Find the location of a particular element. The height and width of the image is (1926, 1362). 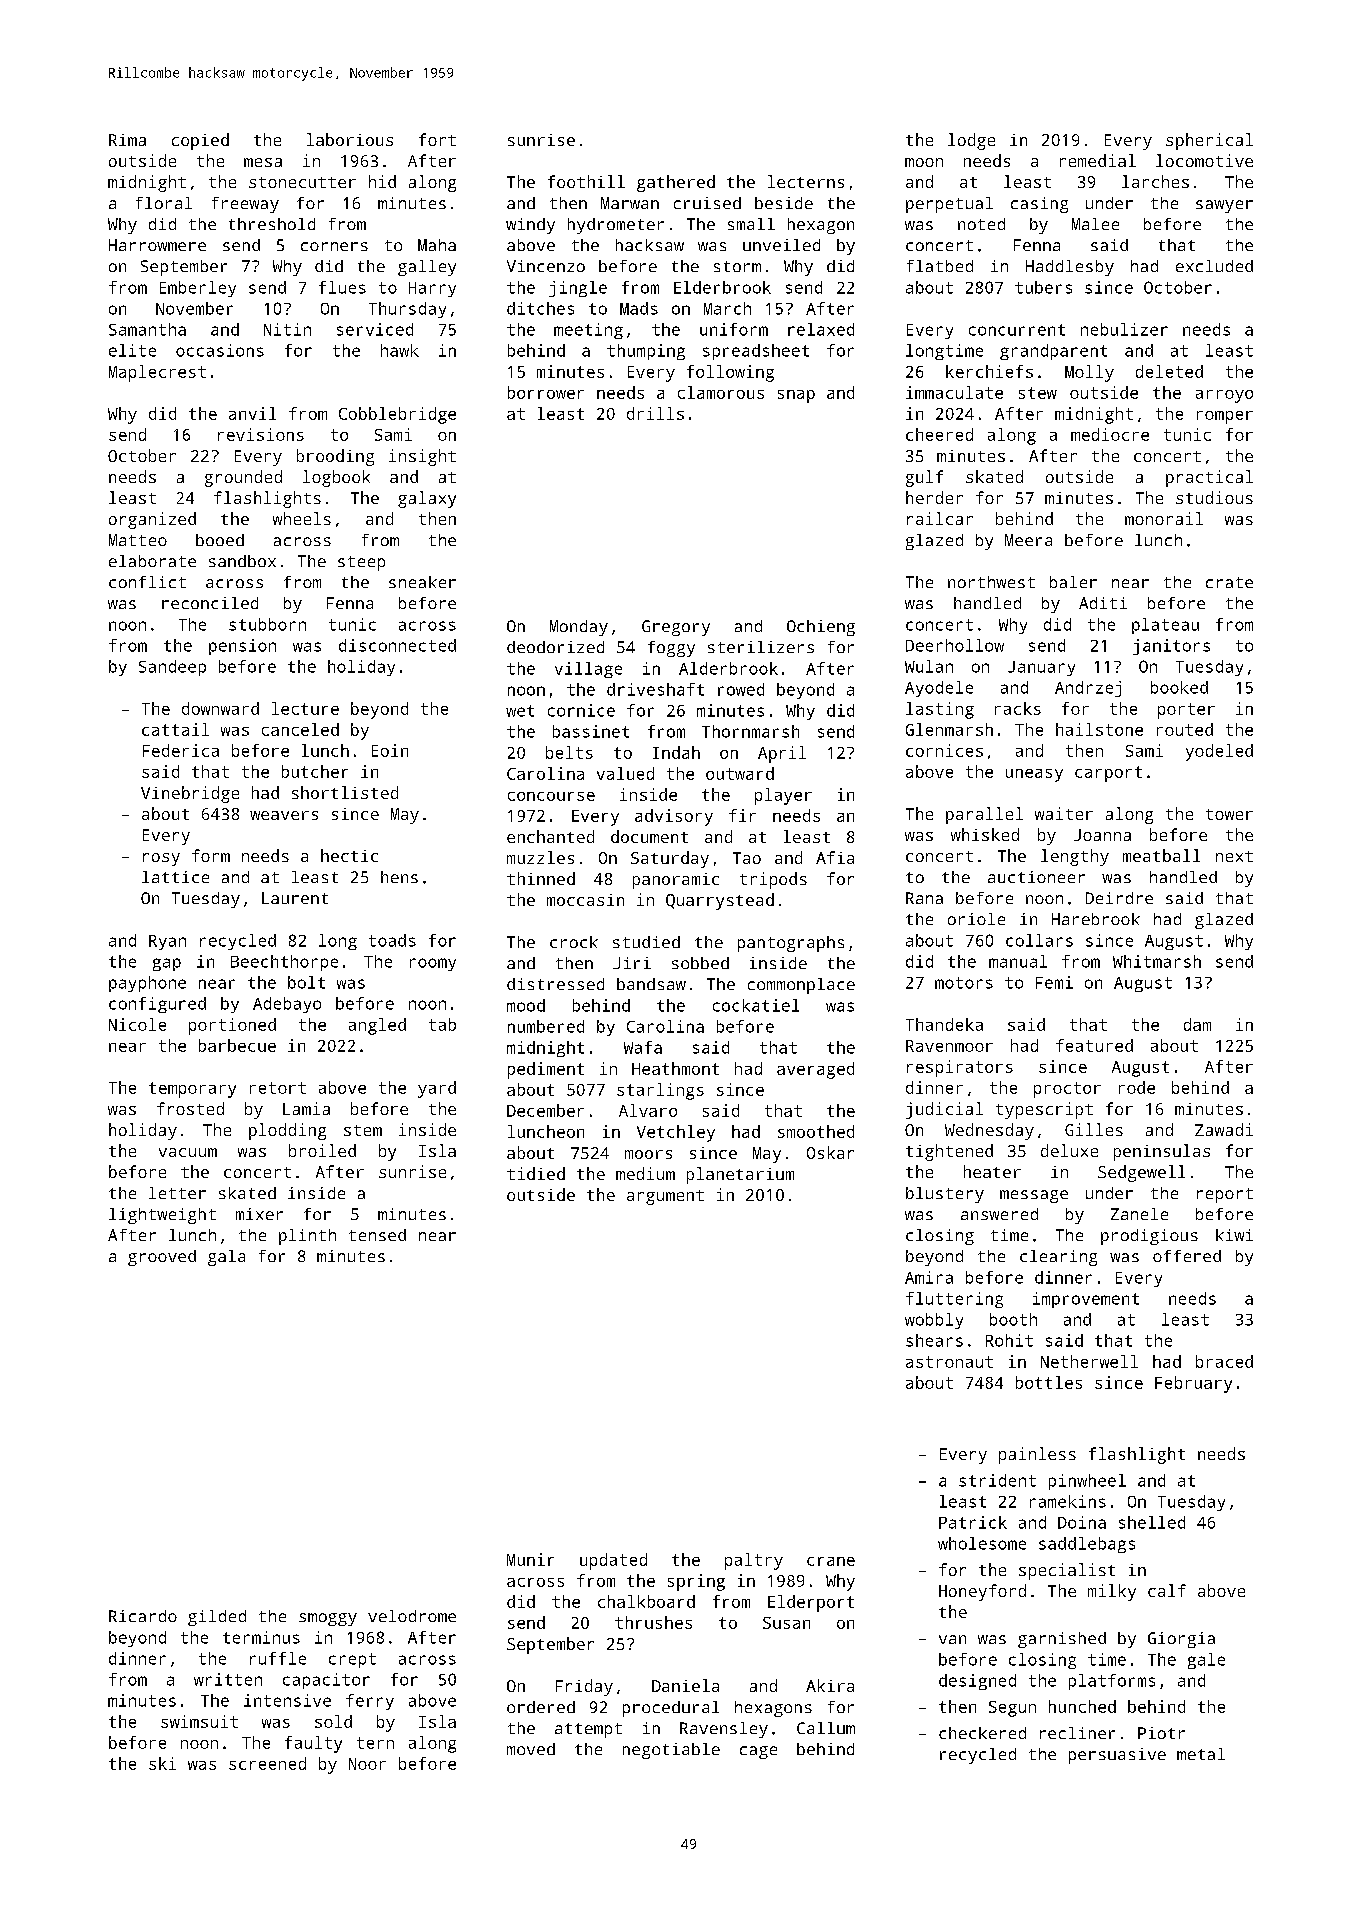

screened is located at coordinates (267, 1763).
